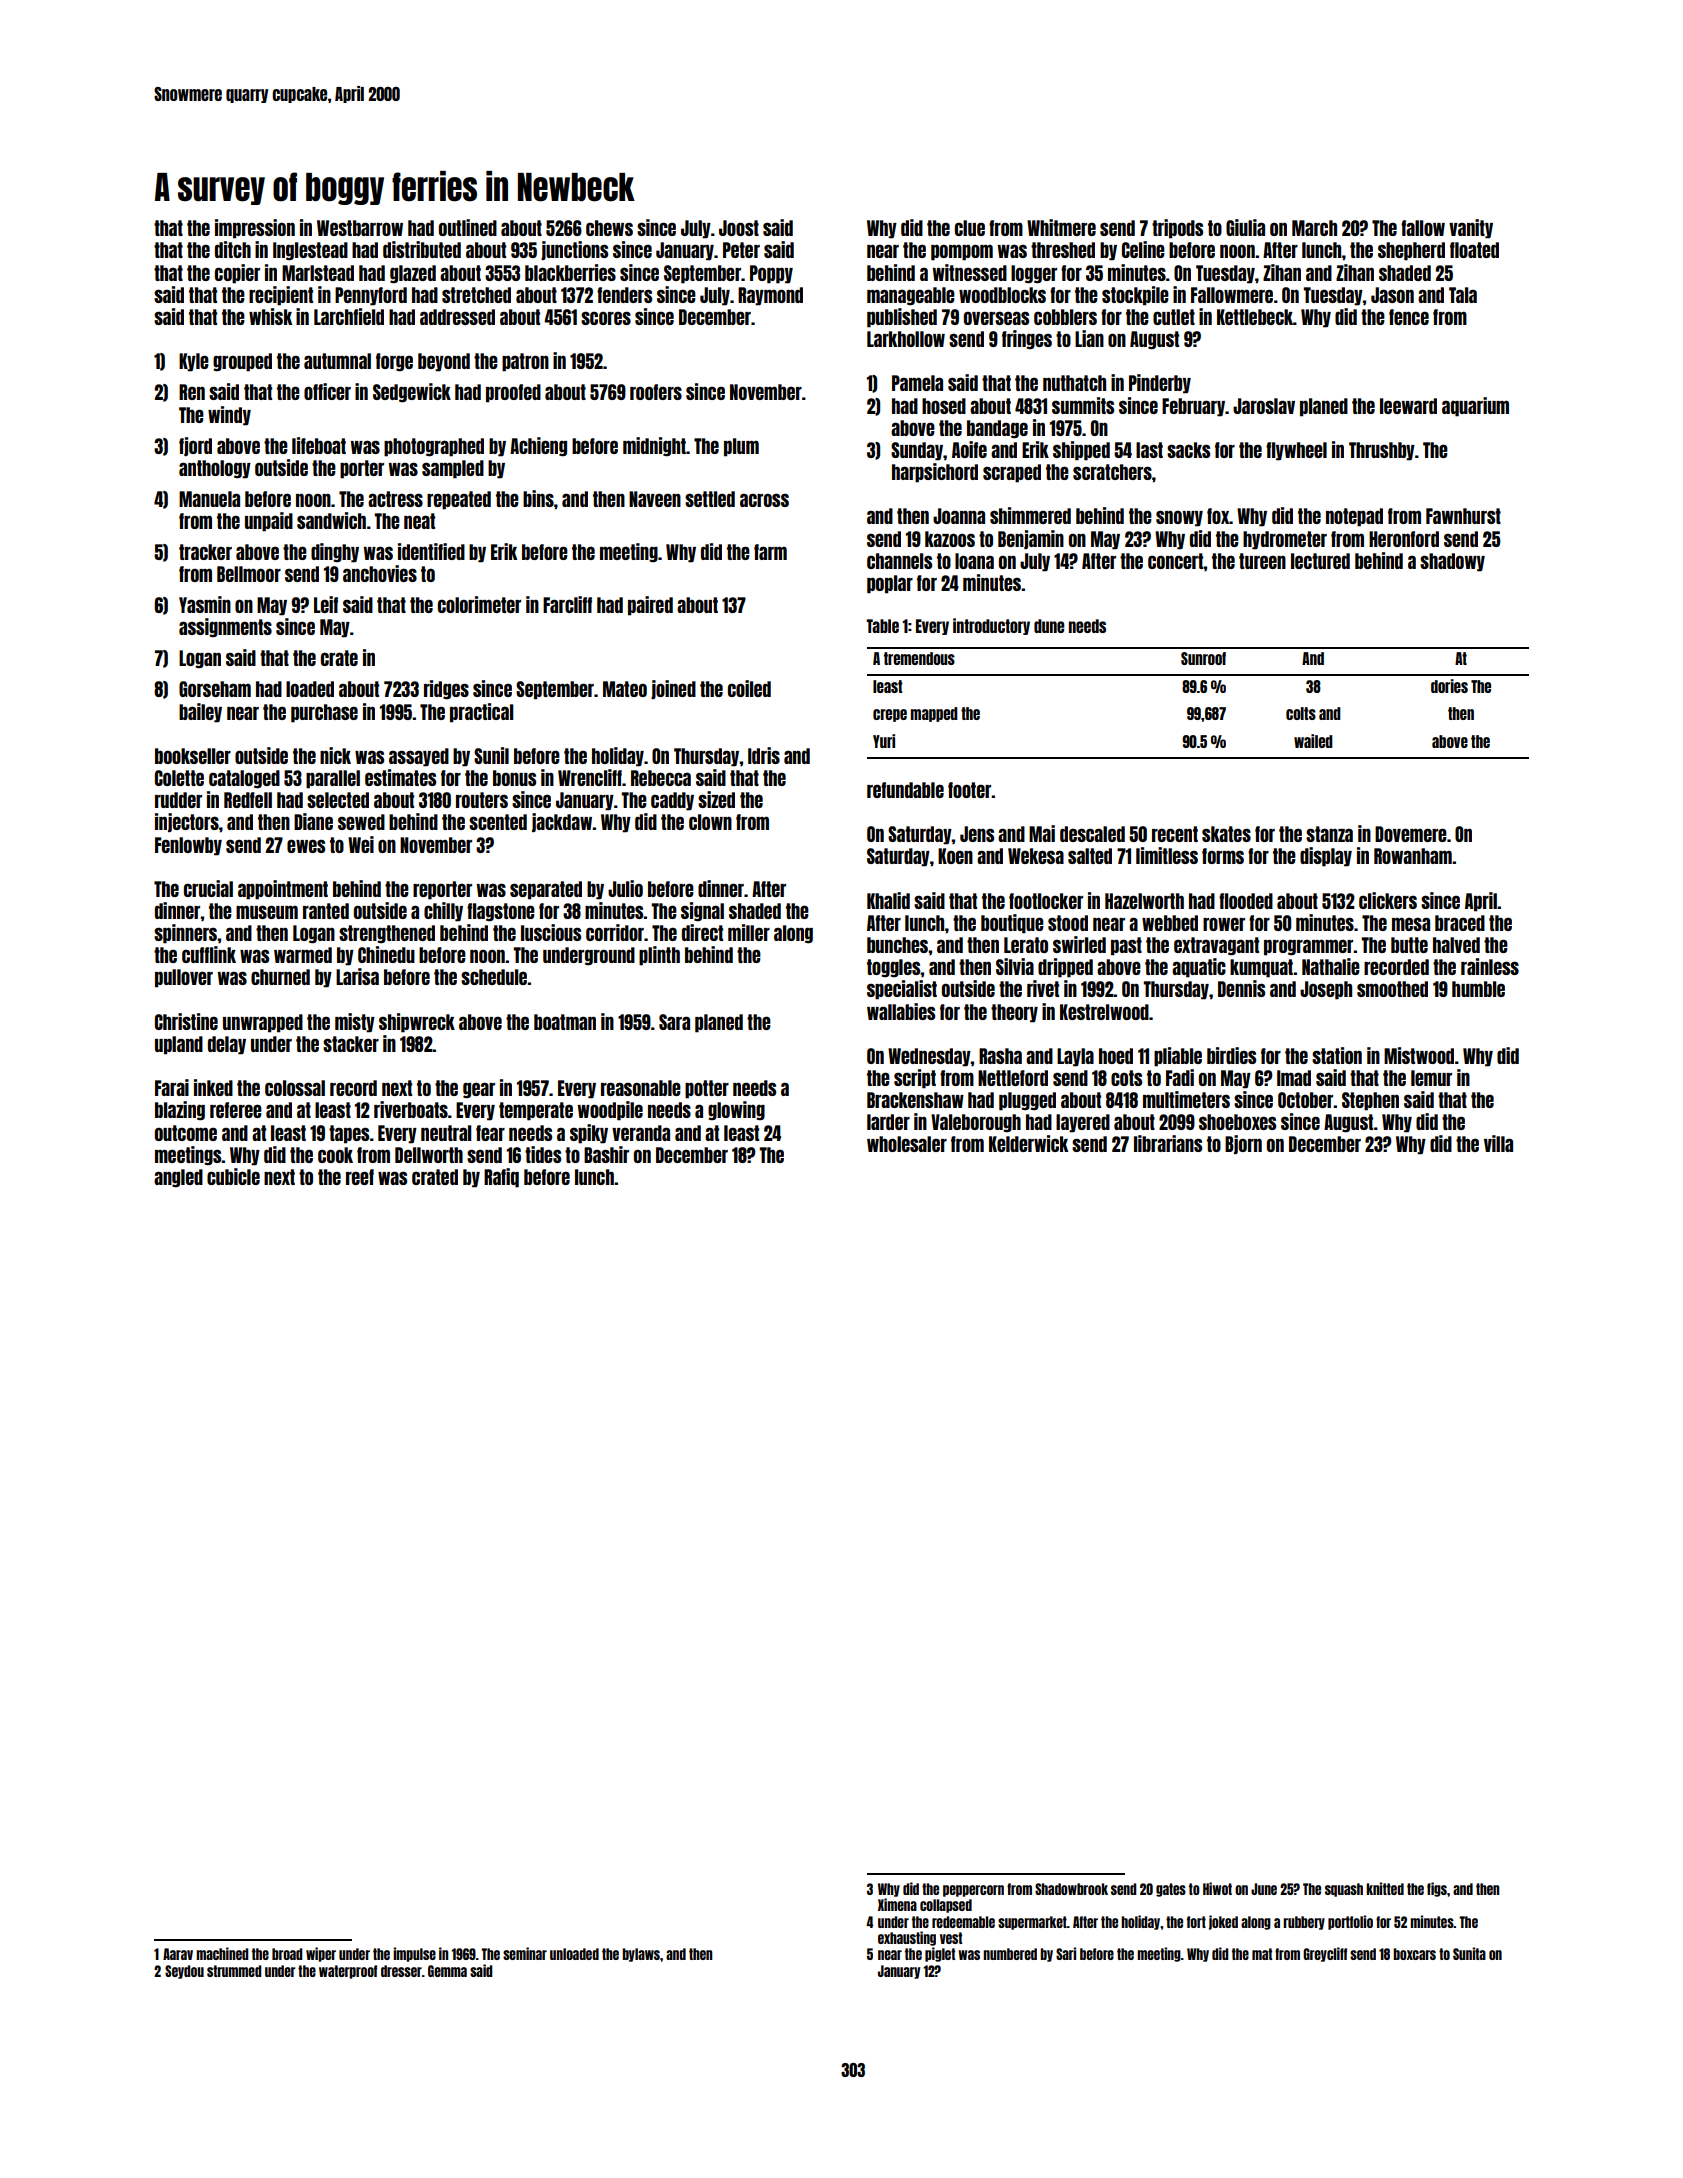  Describe the element at coordinates (233, 1176) in the screenshot. I see `cubicle` at that location.
